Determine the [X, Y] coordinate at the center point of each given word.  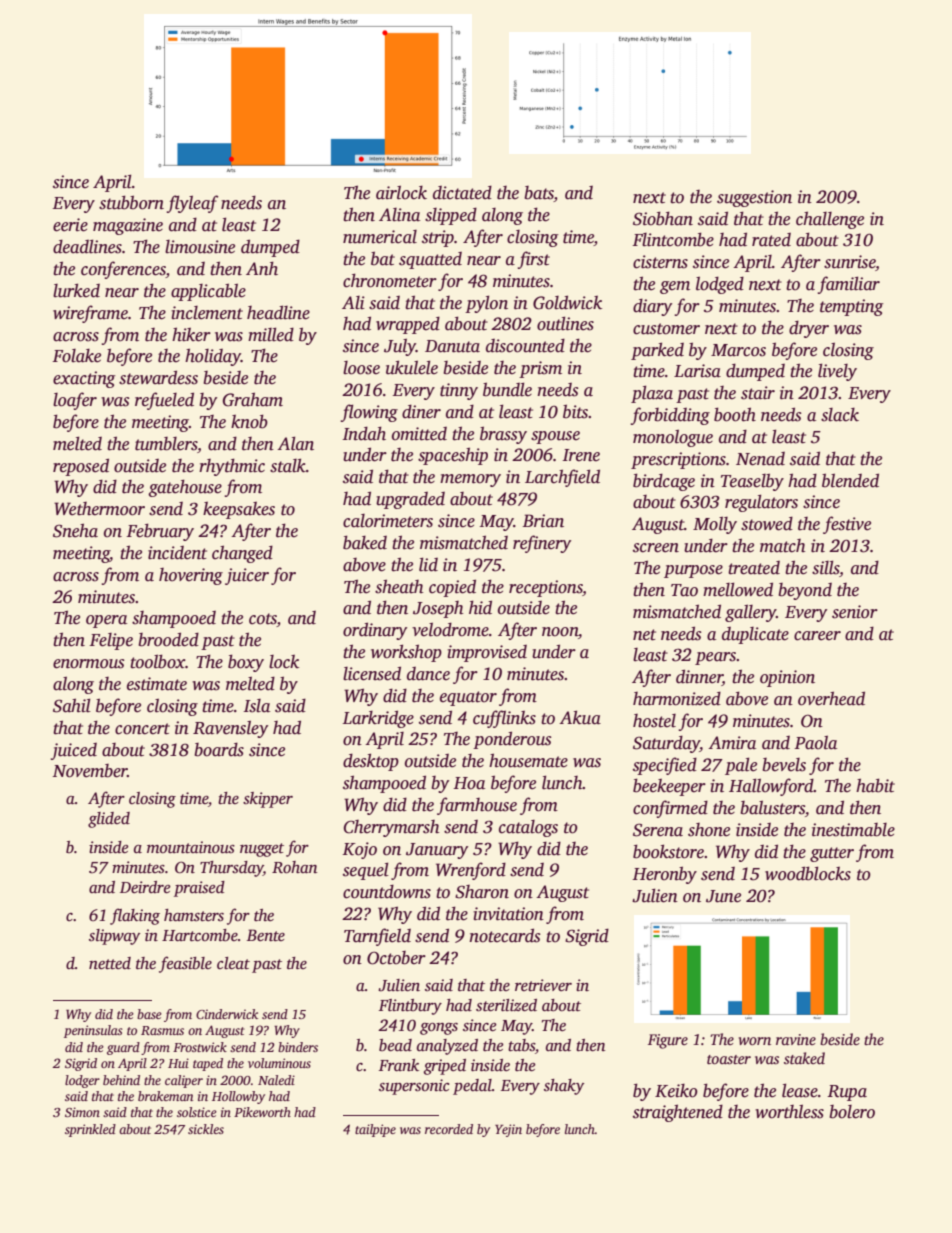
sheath [399, 586]
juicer [247, 576]
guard [123, 1048]
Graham [253, 399]
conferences [123, 270]
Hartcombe [200, 935]
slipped [451, 216]
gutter [832, 854]
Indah [364, 433]
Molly [715, 525]
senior [855, 612]
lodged [720, 285]
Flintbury [410, 1007]
